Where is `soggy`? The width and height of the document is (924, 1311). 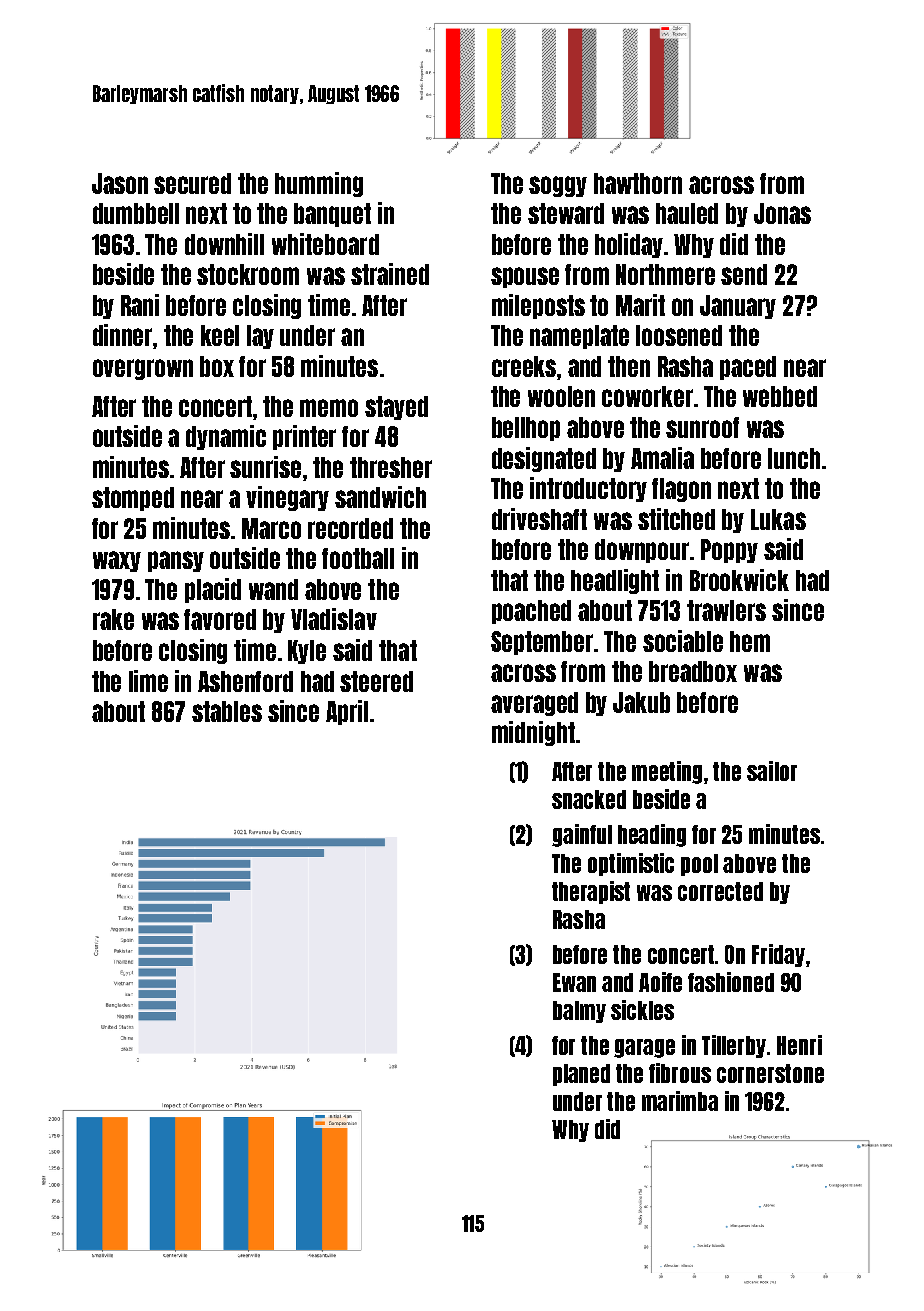
soggy is located at coordinates (558, 186).
